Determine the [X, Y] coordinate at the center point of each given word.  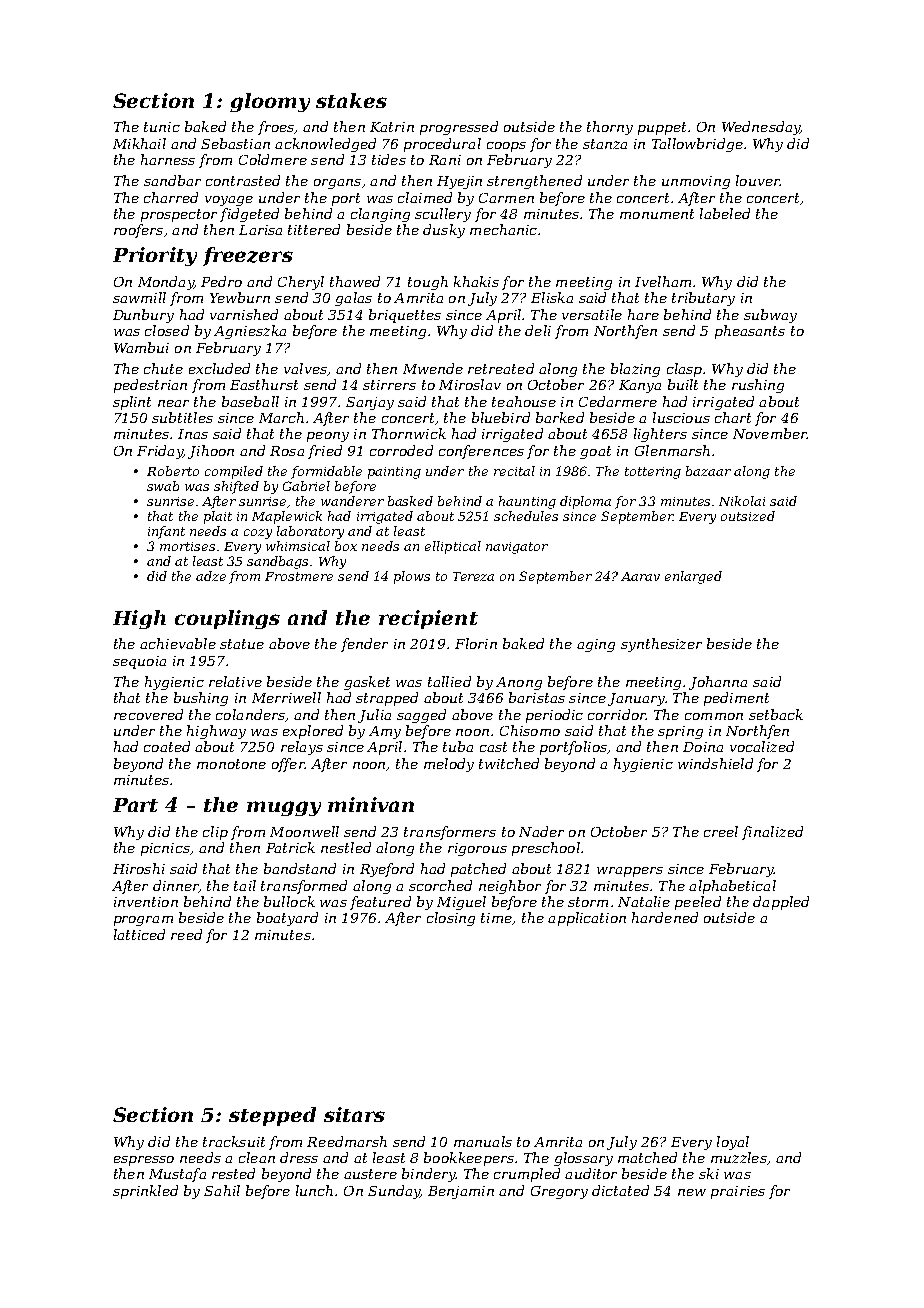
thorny [610, 128]
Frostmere [299, 576]
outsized [748, 516]
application [587, 919]
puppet [662, 128]
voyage [229, 201]
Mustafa [177, 1175]
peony [328, 437]
